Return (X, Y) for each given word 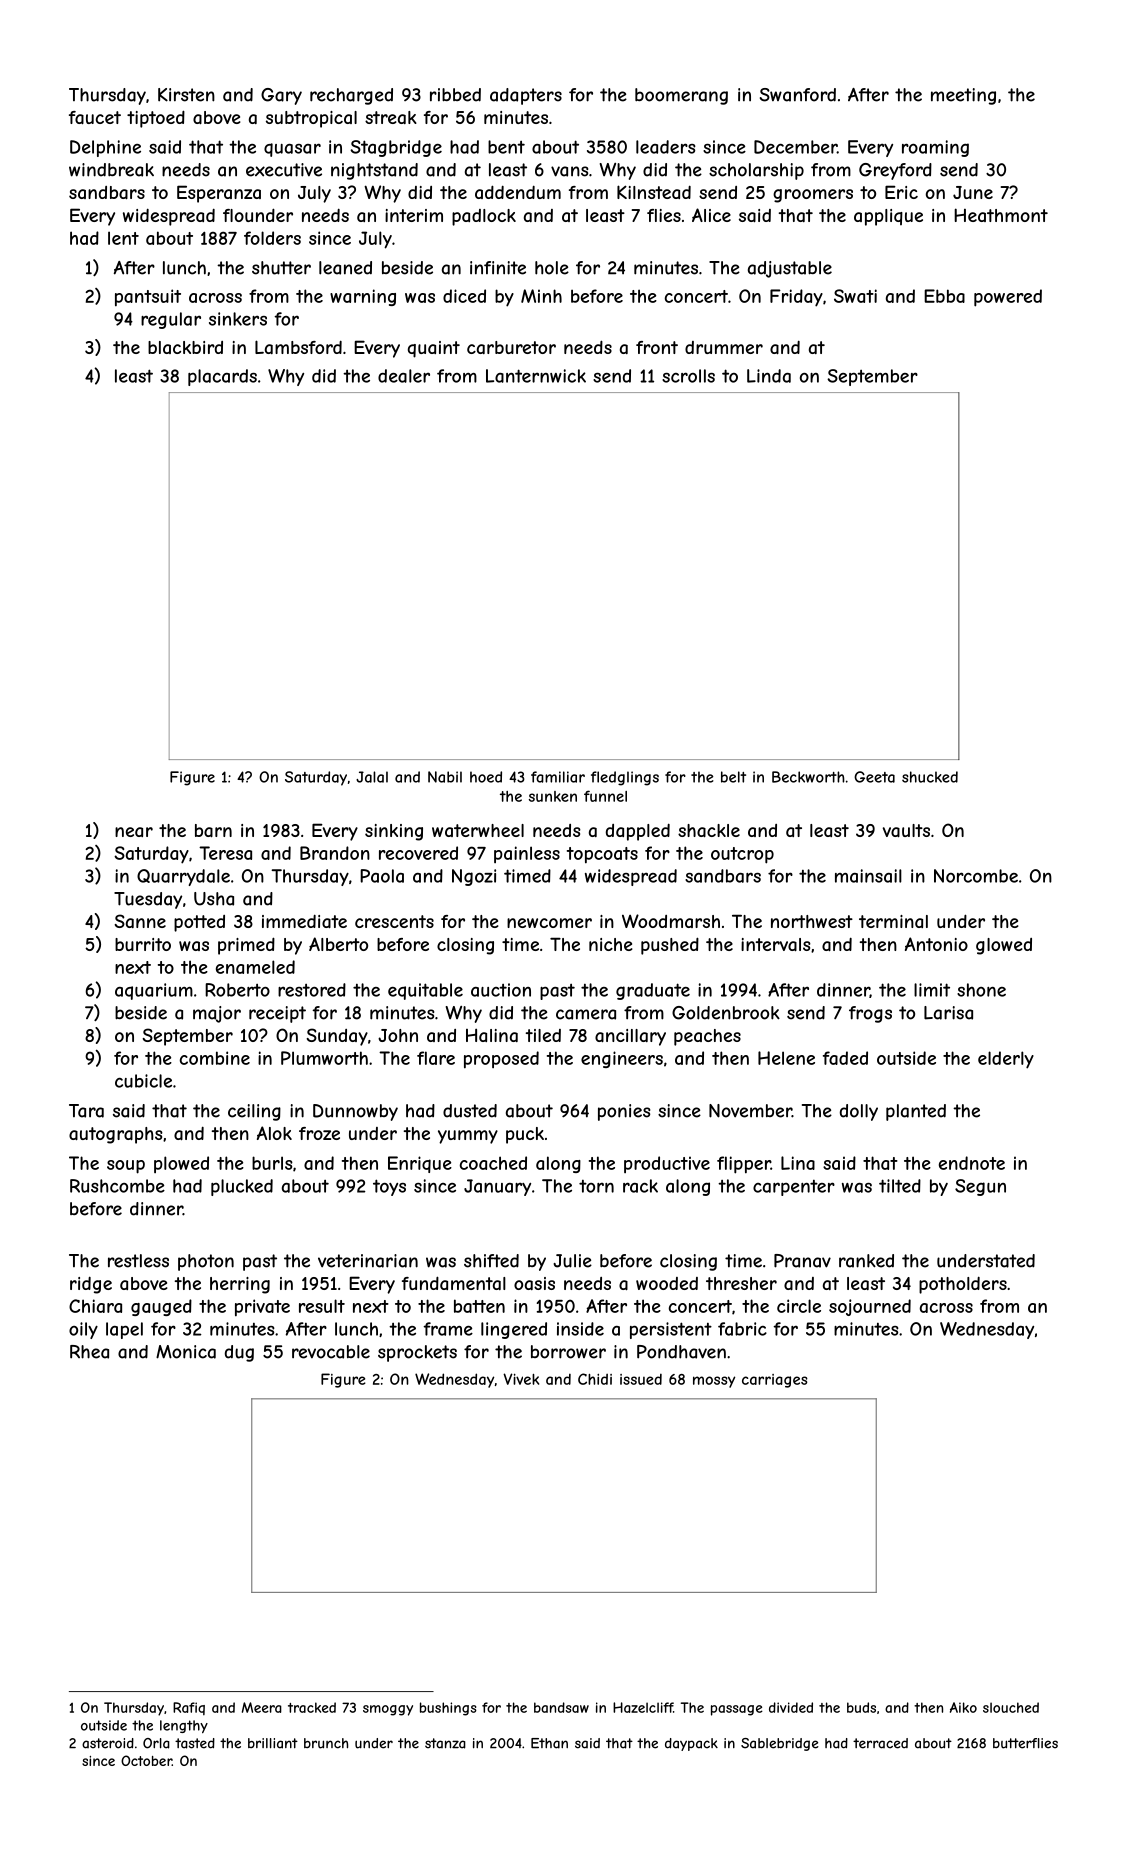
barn (213, 830)
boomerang (681, 96)
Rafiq (189, 1708)
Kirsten (186, 95)
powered (1008, 298)
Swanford (798, 95)
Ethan (549, 1743)
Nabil (445, 777)
